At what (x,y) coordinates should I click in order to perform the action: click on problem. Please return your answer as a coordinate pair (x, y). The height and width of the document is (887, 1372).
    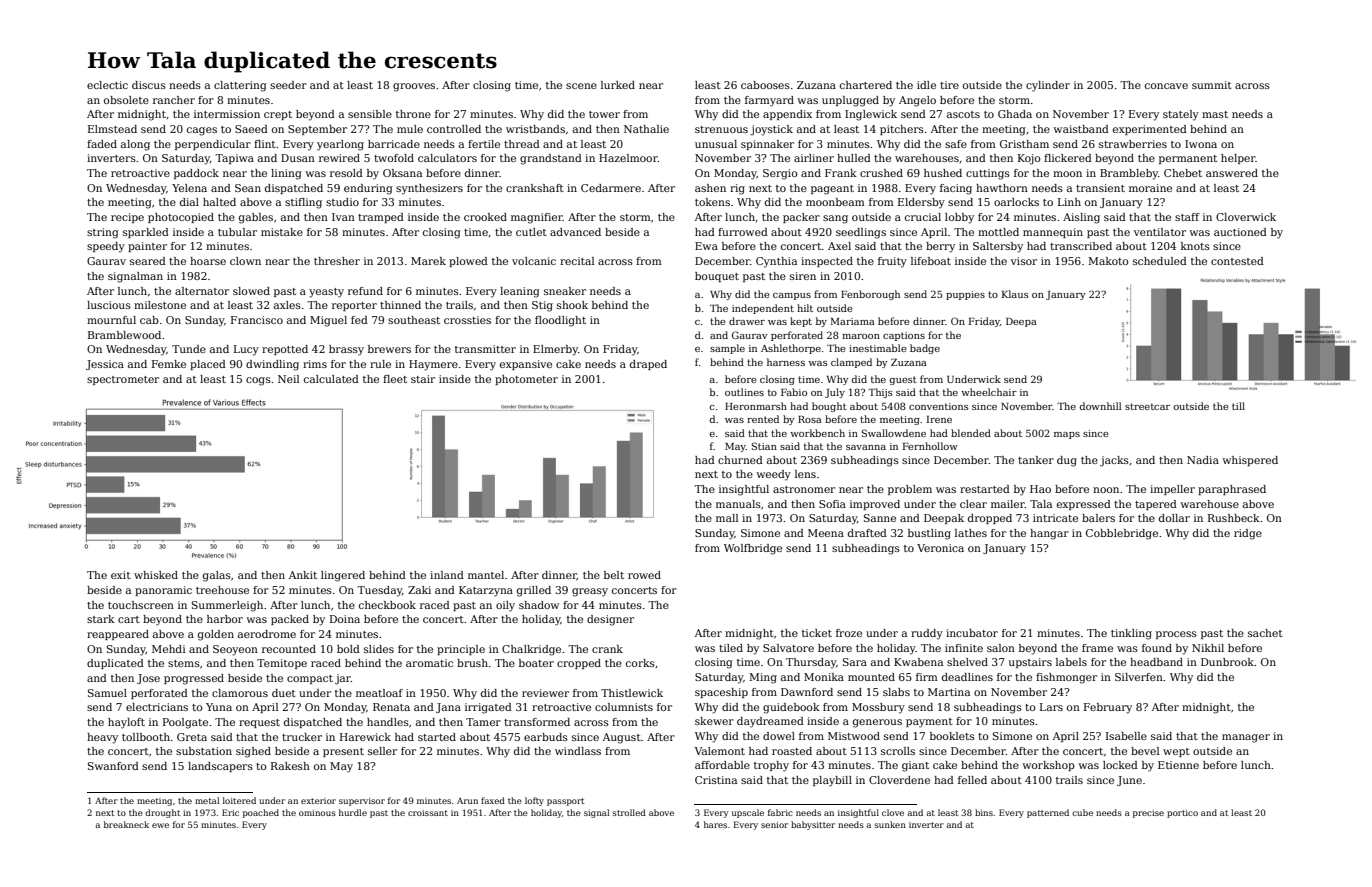
    Looking at the image, I should click on (910, 490).
